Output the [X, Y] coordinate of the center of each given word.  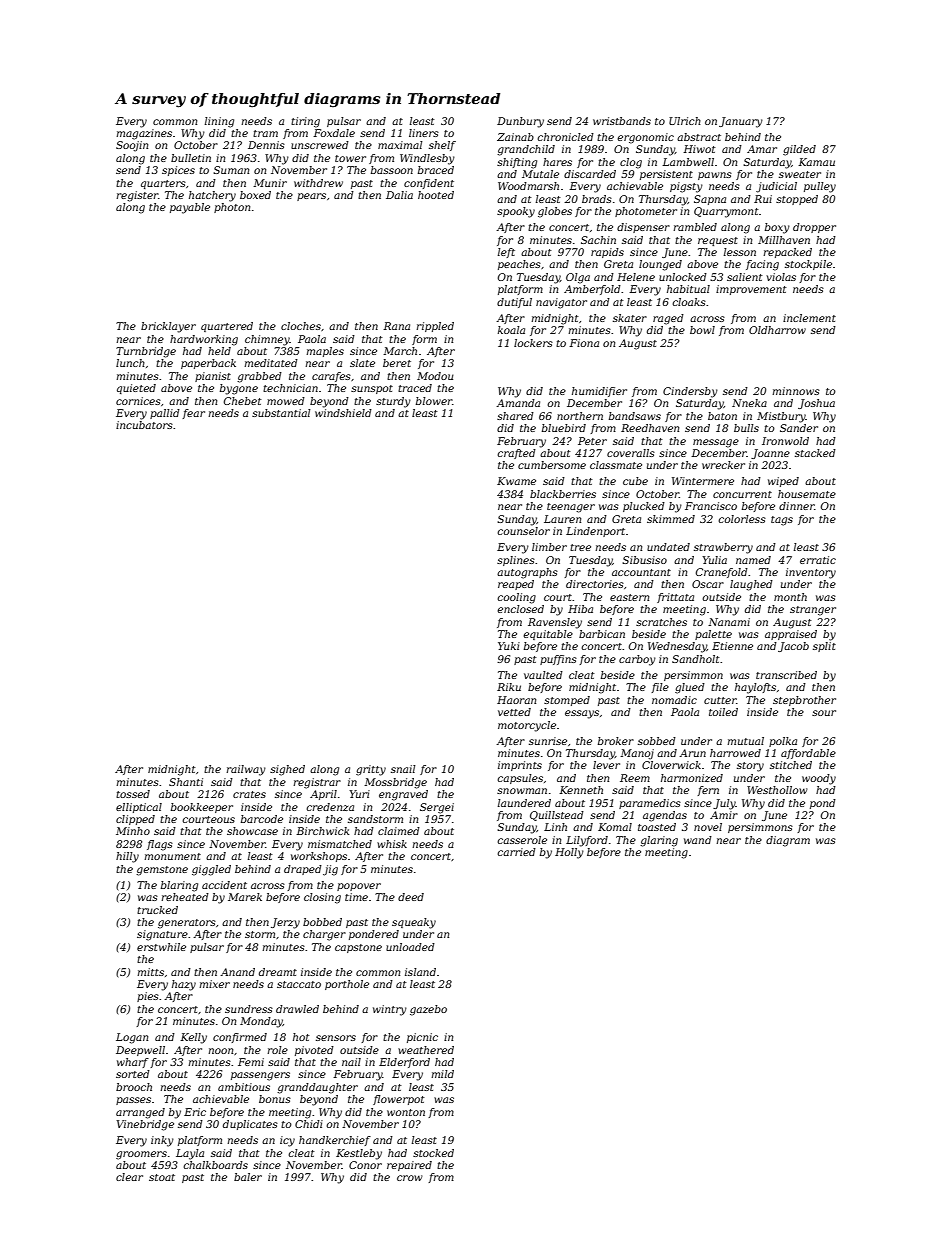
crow [410, 1178]
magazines [144, 134]
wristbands [622, 121]
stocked [433, 1153]
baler [248, 1177]
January [741, 122]
